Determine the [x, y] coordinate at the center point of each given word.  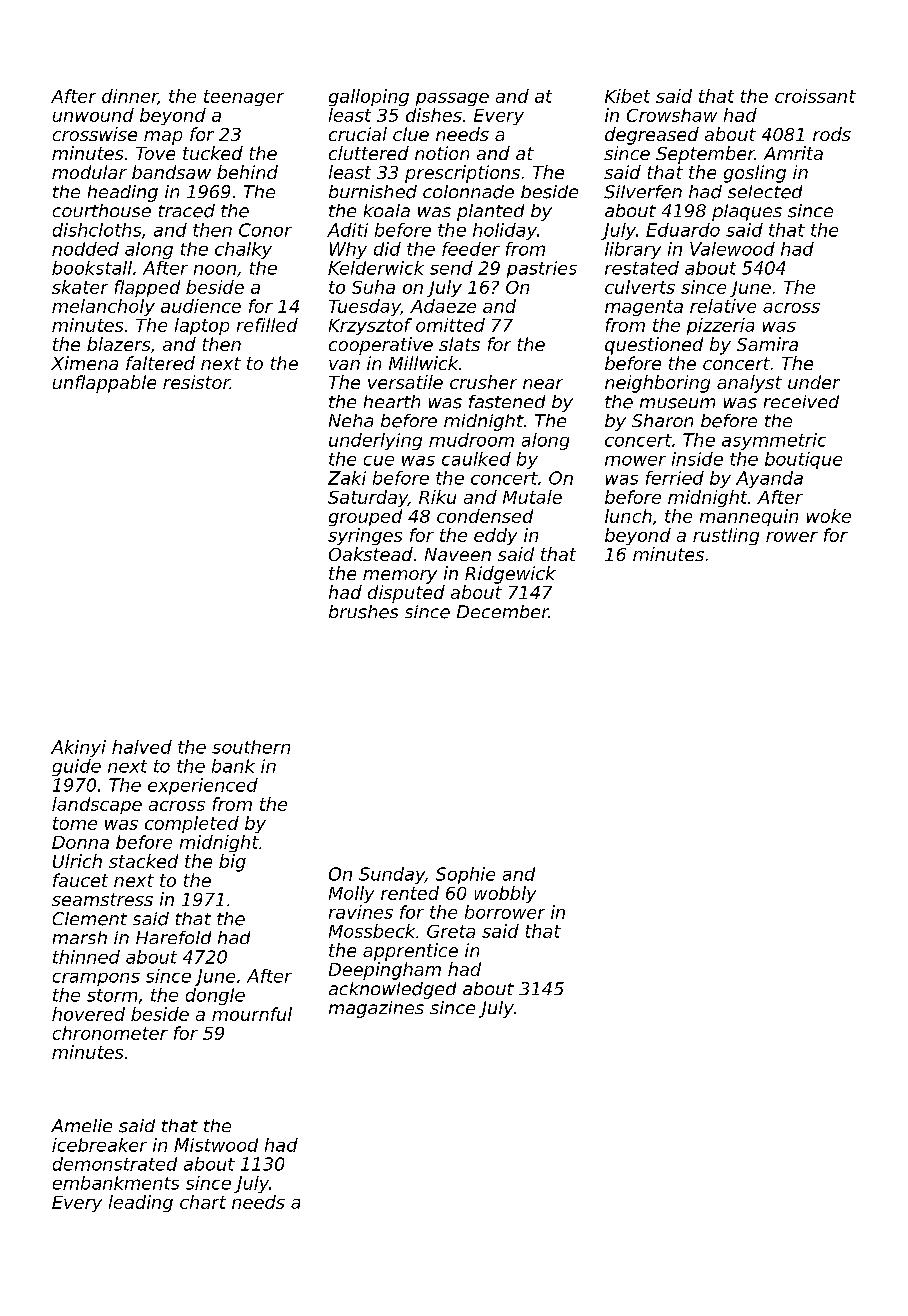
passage [452, 99]
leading [141, 1203]
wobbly [505, 894]
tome [75, 823]
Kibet [627, 96]
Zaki [347, 478]
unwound [93, 115]
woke [829, 516]
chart [203, 1202]
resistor [196, 382]
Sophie [465, 875]
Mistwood [216, 1145]
